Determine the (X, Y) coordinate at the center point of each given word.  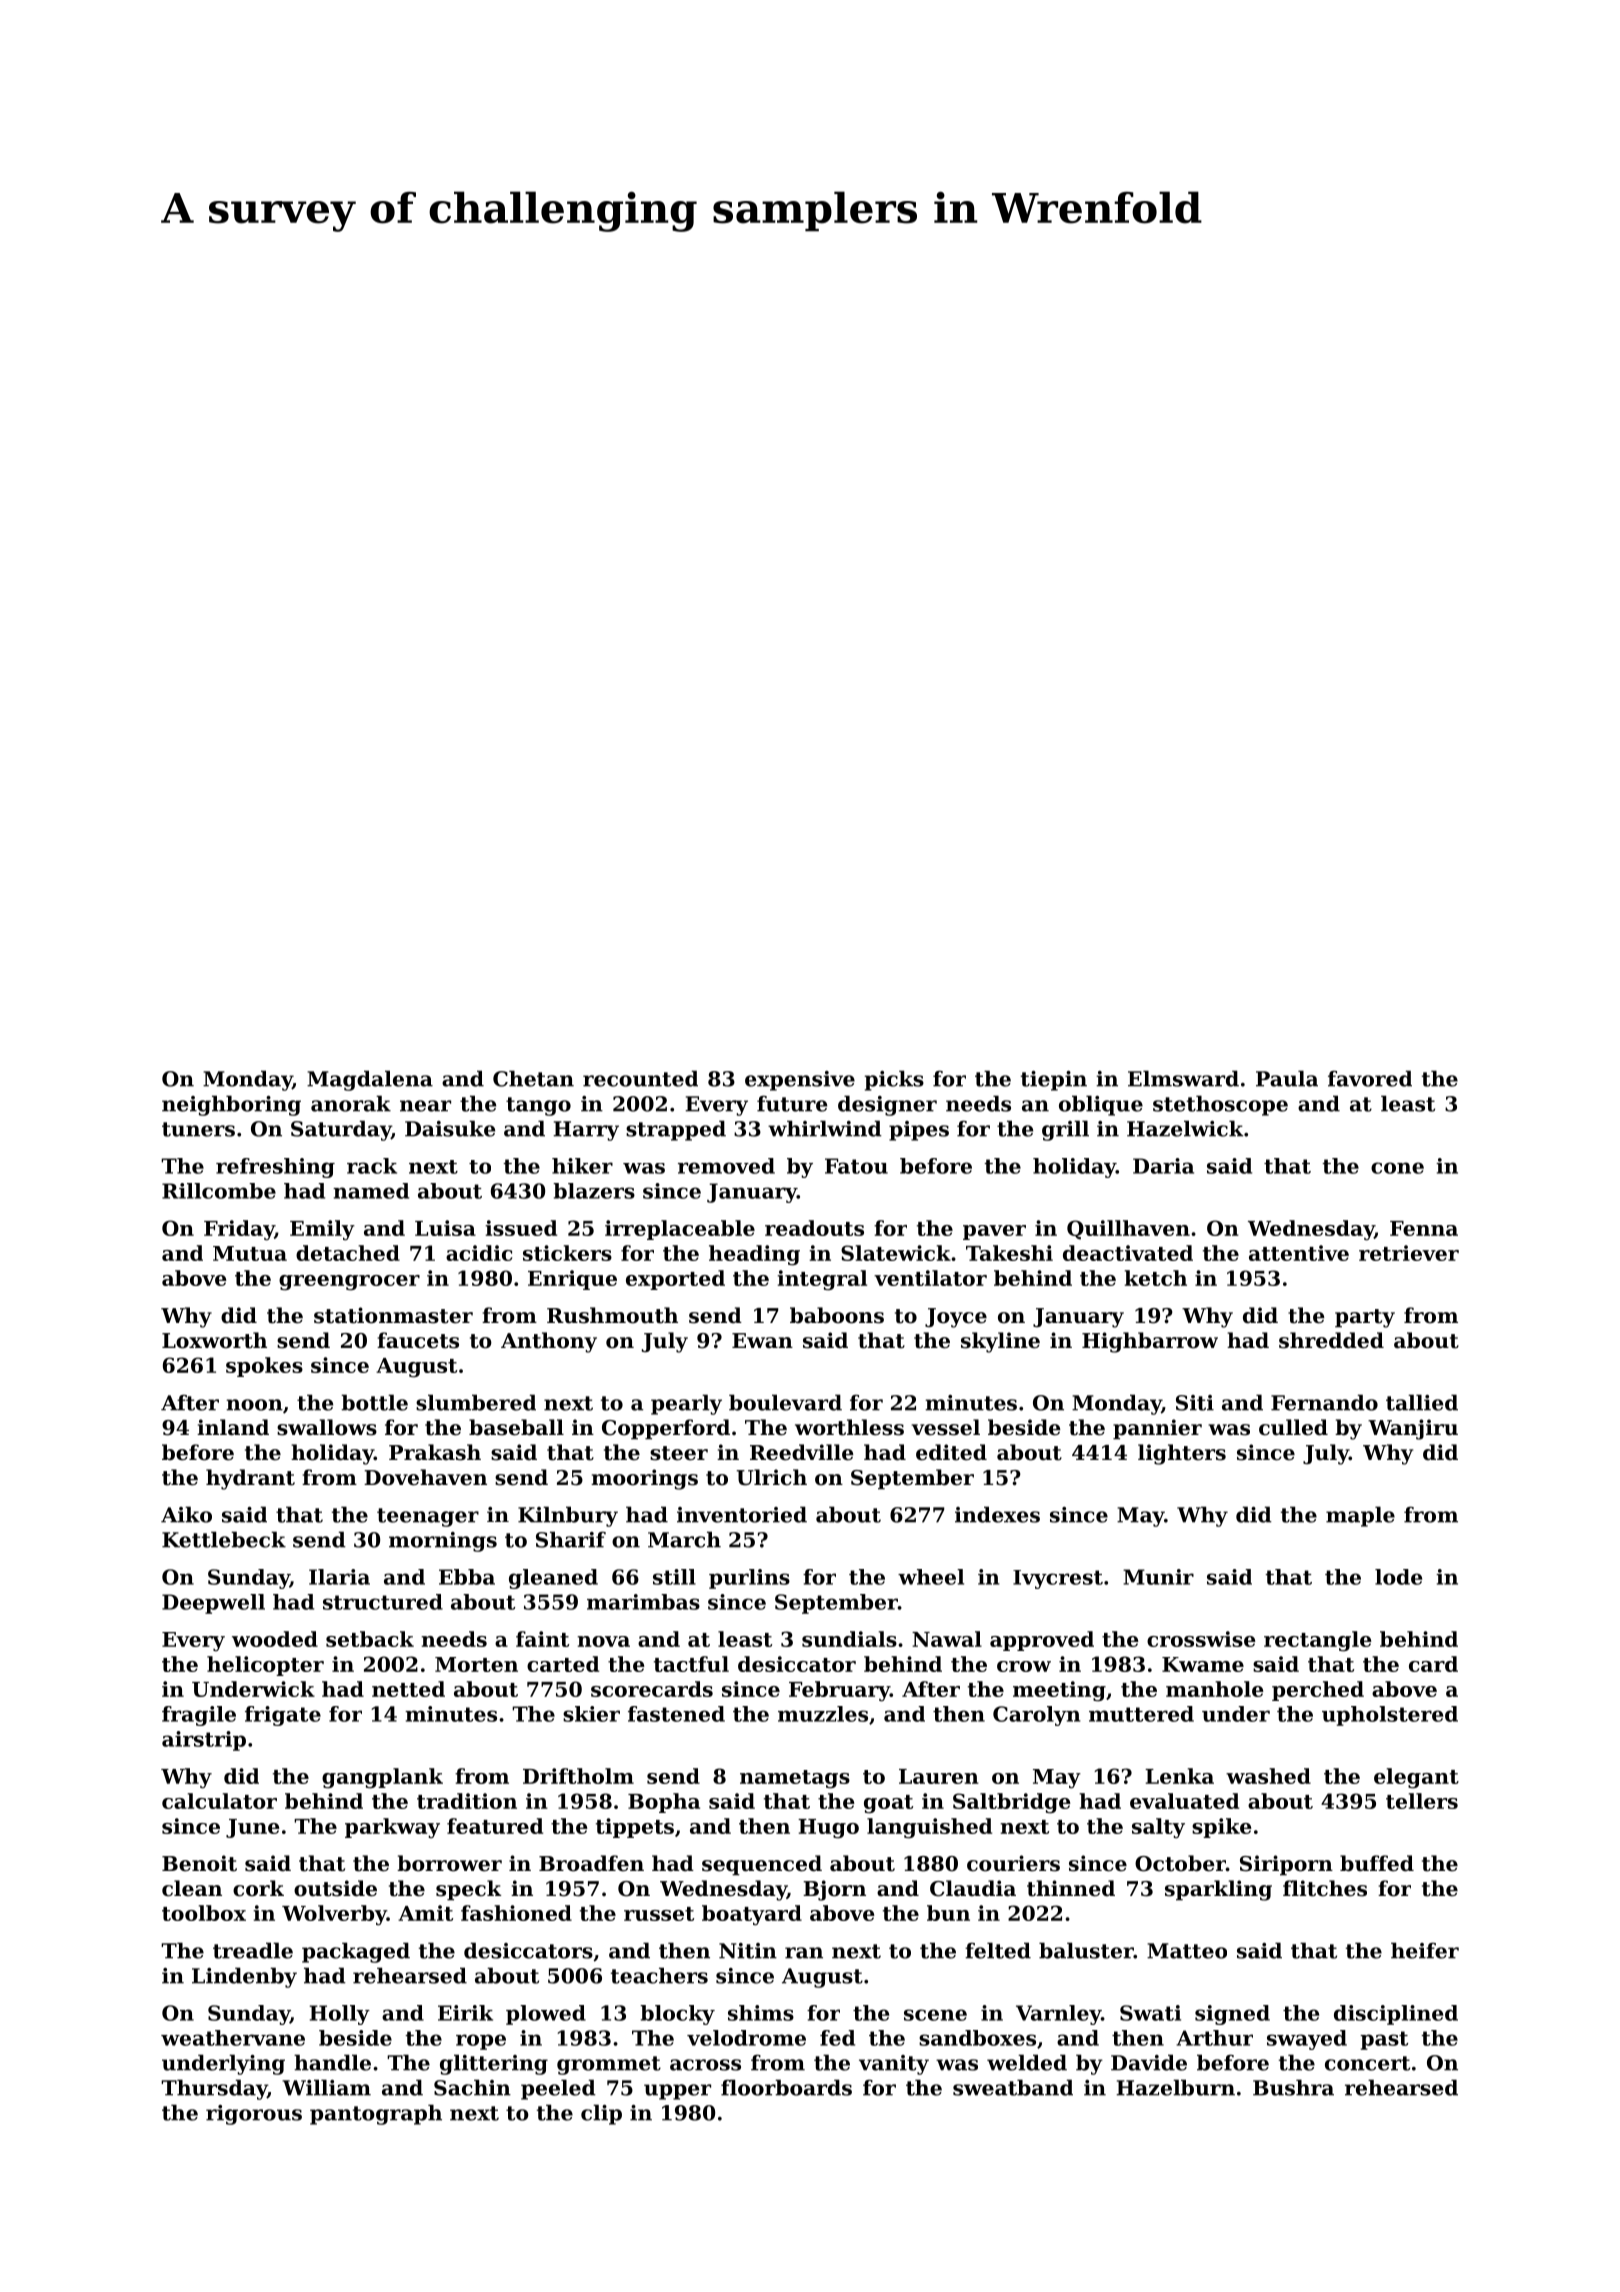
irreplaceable (680, 1230)
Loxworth (214, 1340)
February (839, 1691)
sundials (849, 1639)
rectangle (1318, 1641)
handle (332, 2062)
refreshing (275, 1168)
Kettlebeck (224, 1539)
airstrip (204, 1741)
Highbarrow (1150, 1342)
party (1365, 1318)
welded (1027, 2062)
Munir (1158, 1577)
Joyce (956, 1318)
